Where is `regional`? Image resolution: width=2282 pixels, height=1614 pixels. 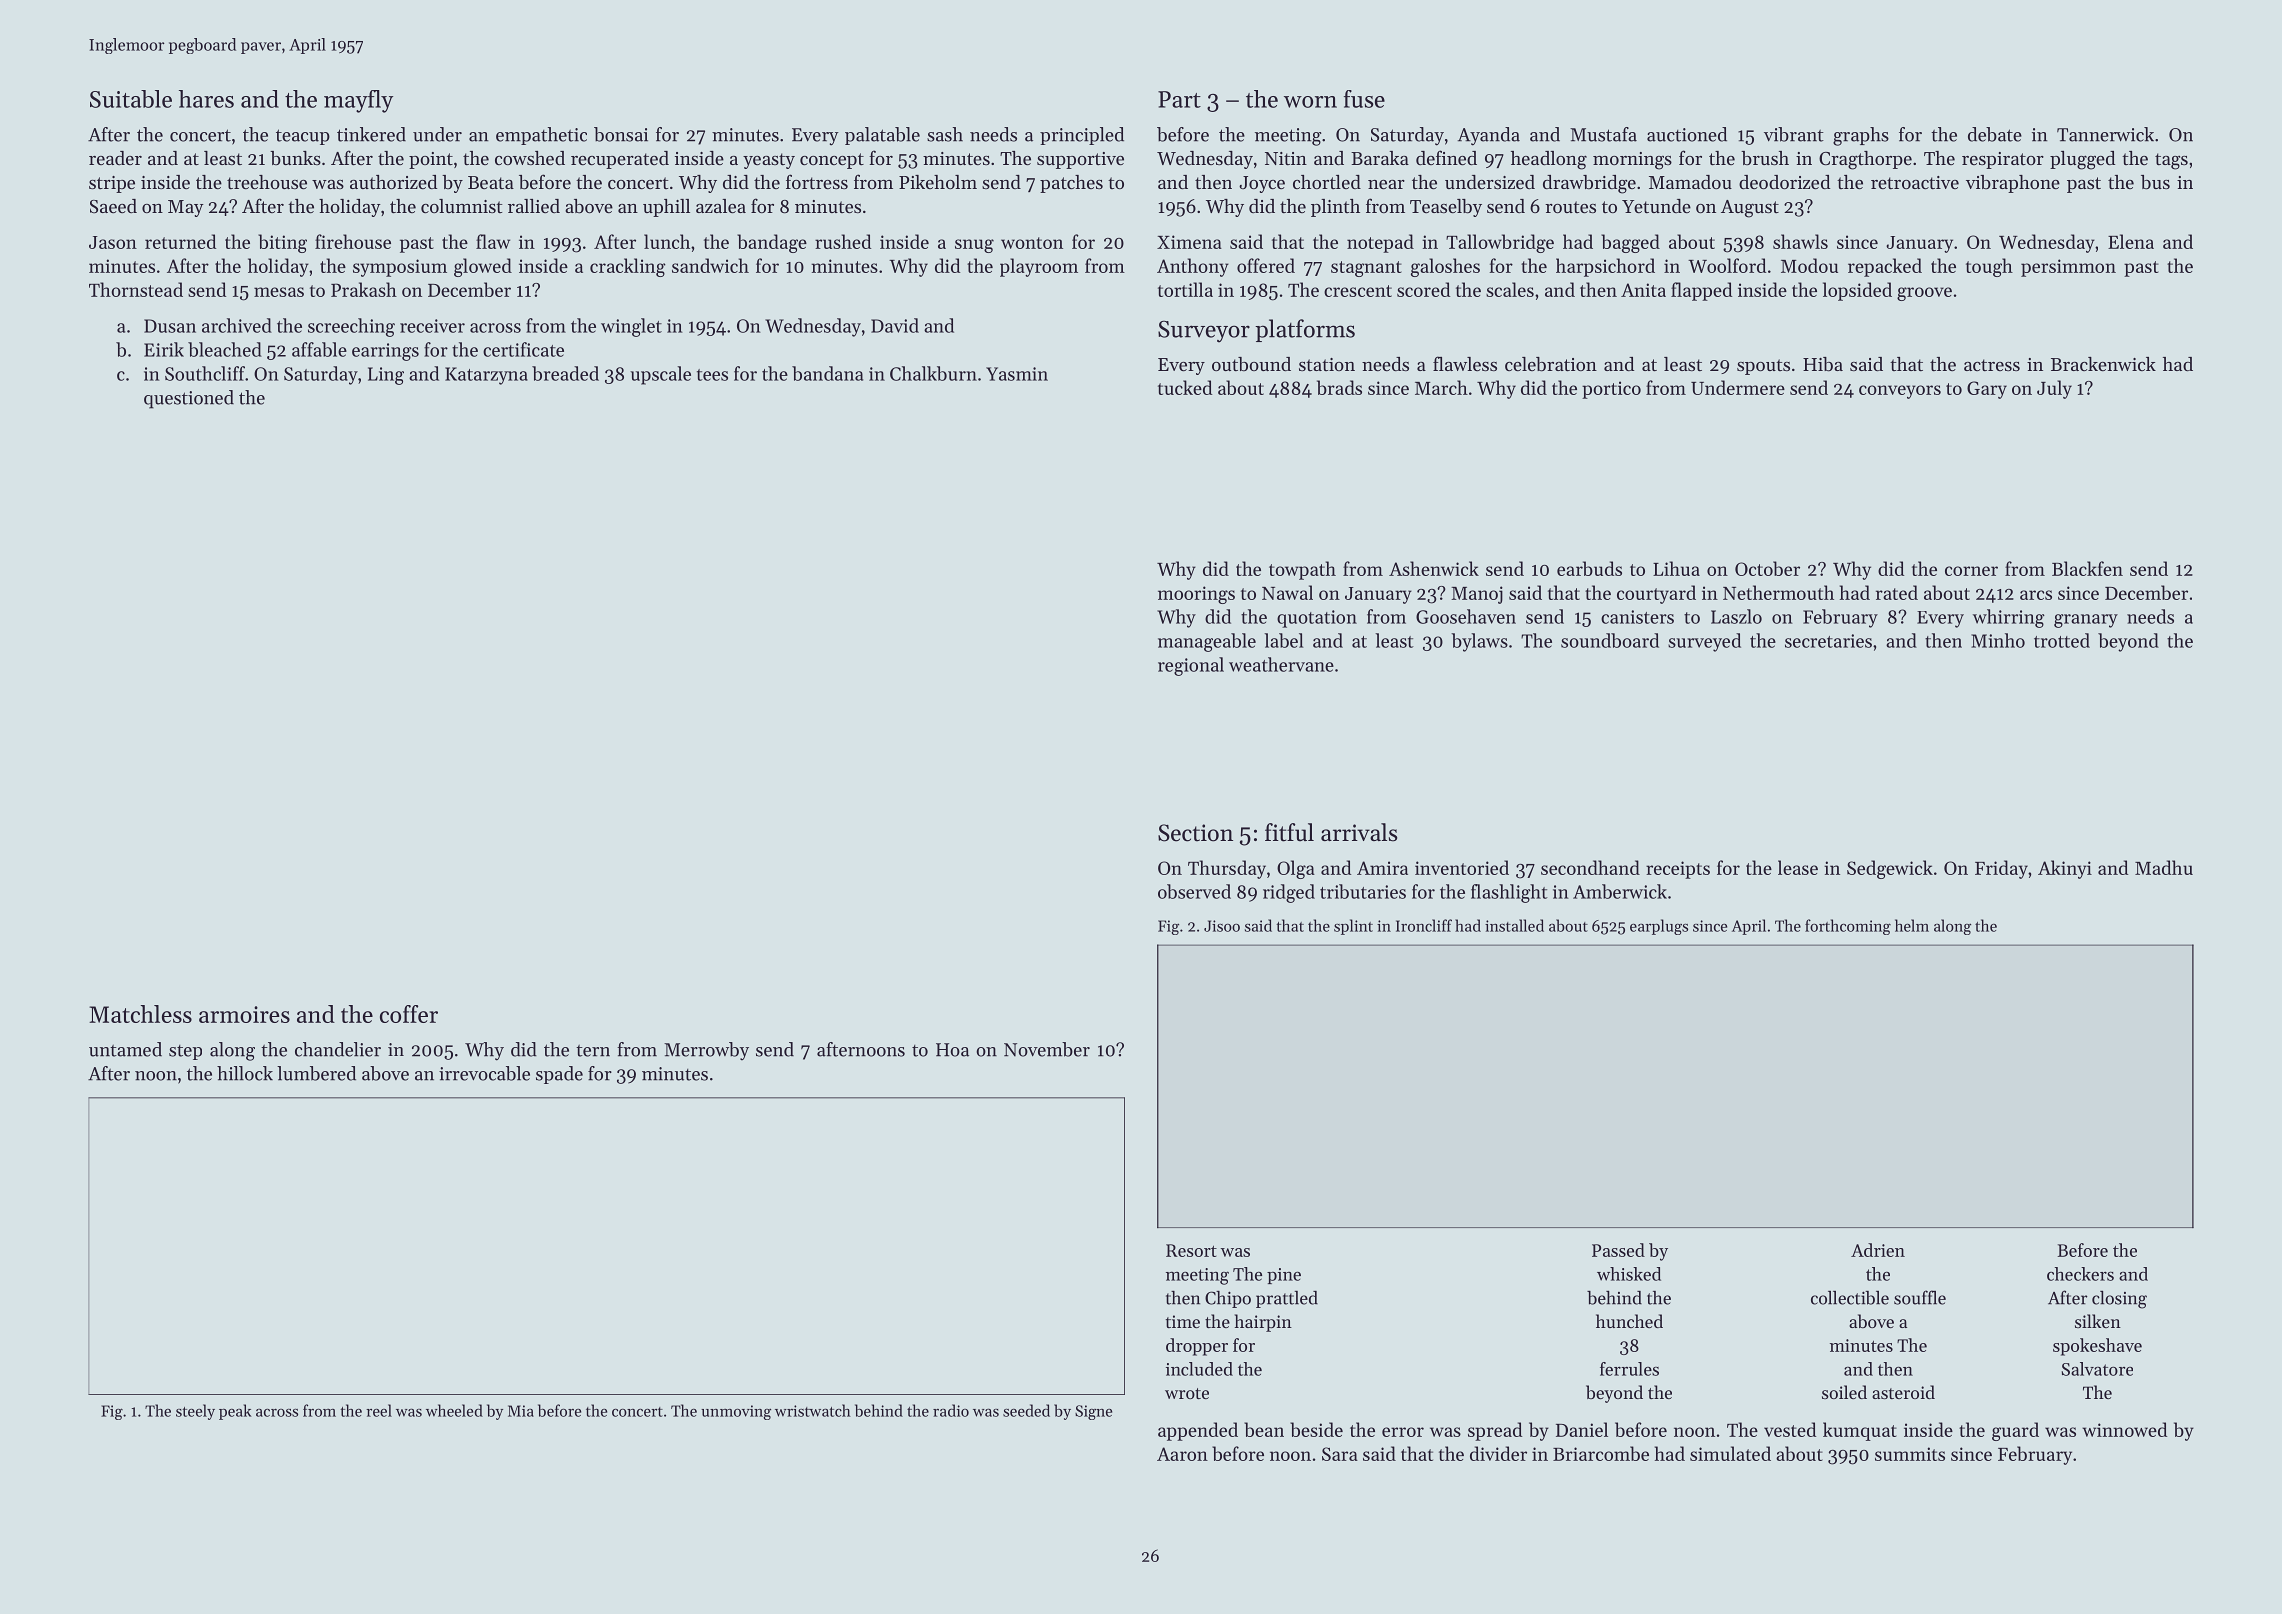
regional is located at coordinates (1191, 666).
